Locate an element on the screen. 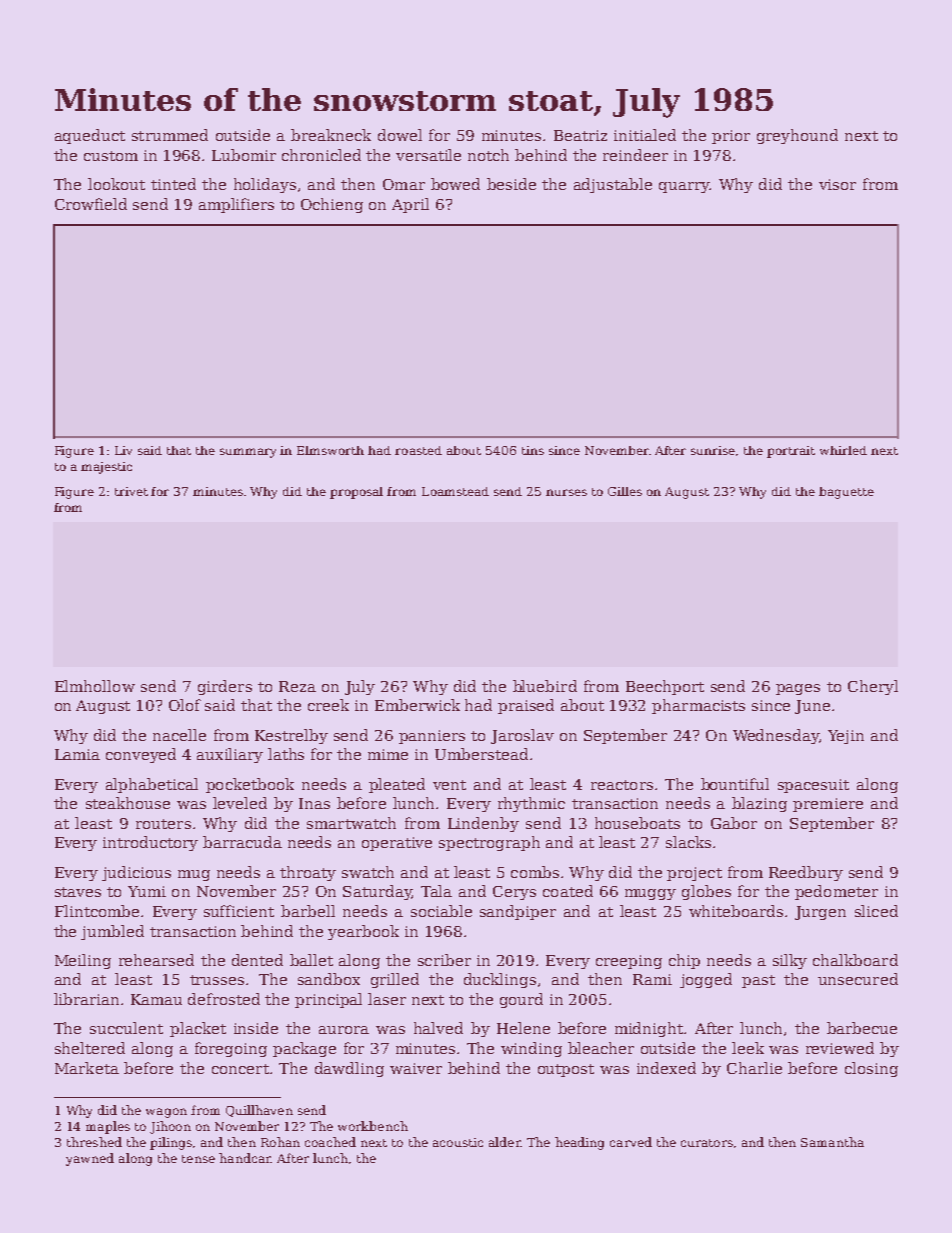 The height and width of the screenshot is (1233, 952). Cheryl is located at coordinates (873, 687).
